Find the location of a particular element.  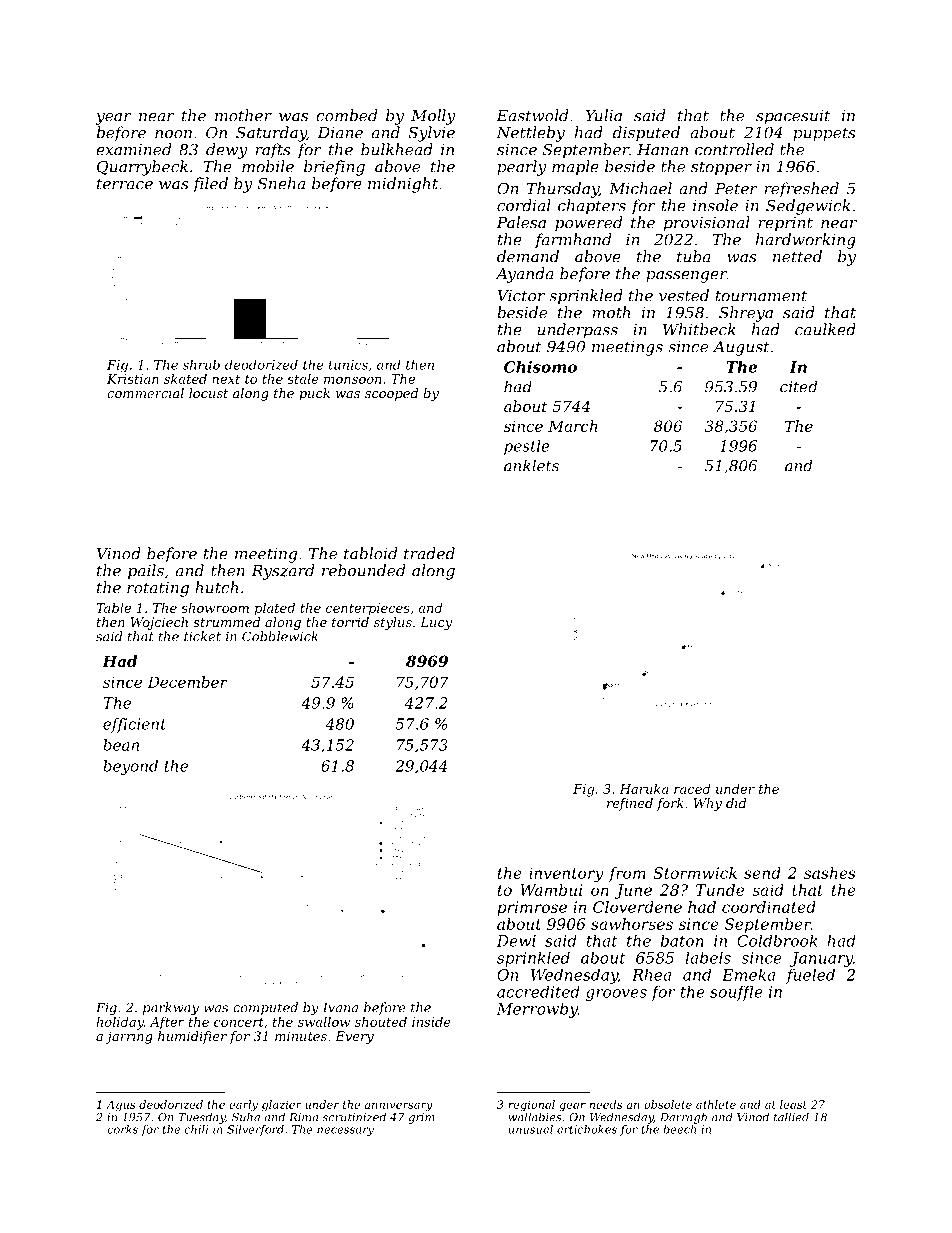

tabloid is located at coordinates (370, 553).
